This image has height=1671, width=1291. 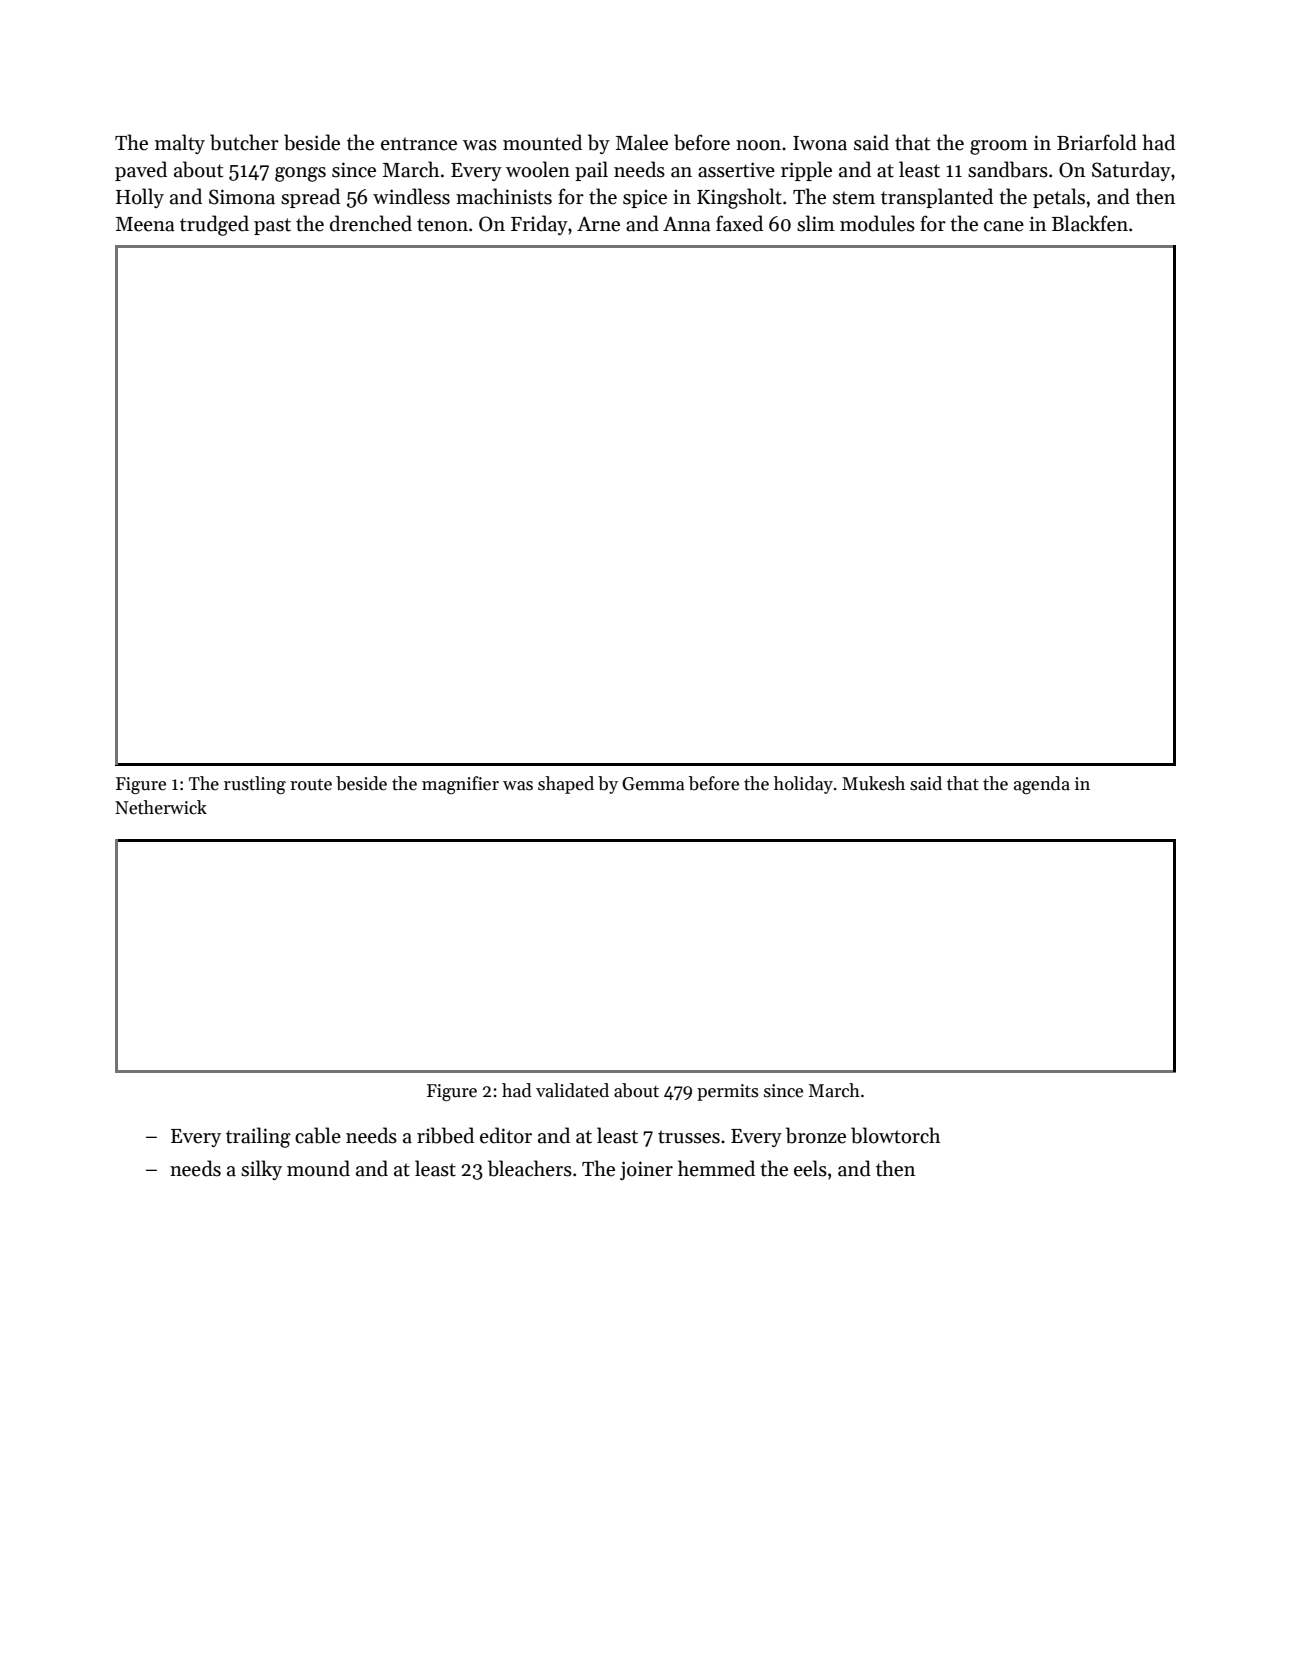 What do you see at coordinates (1097, 142) in the image?
I see `Briarfold` at bounding box center [1097, 142].
